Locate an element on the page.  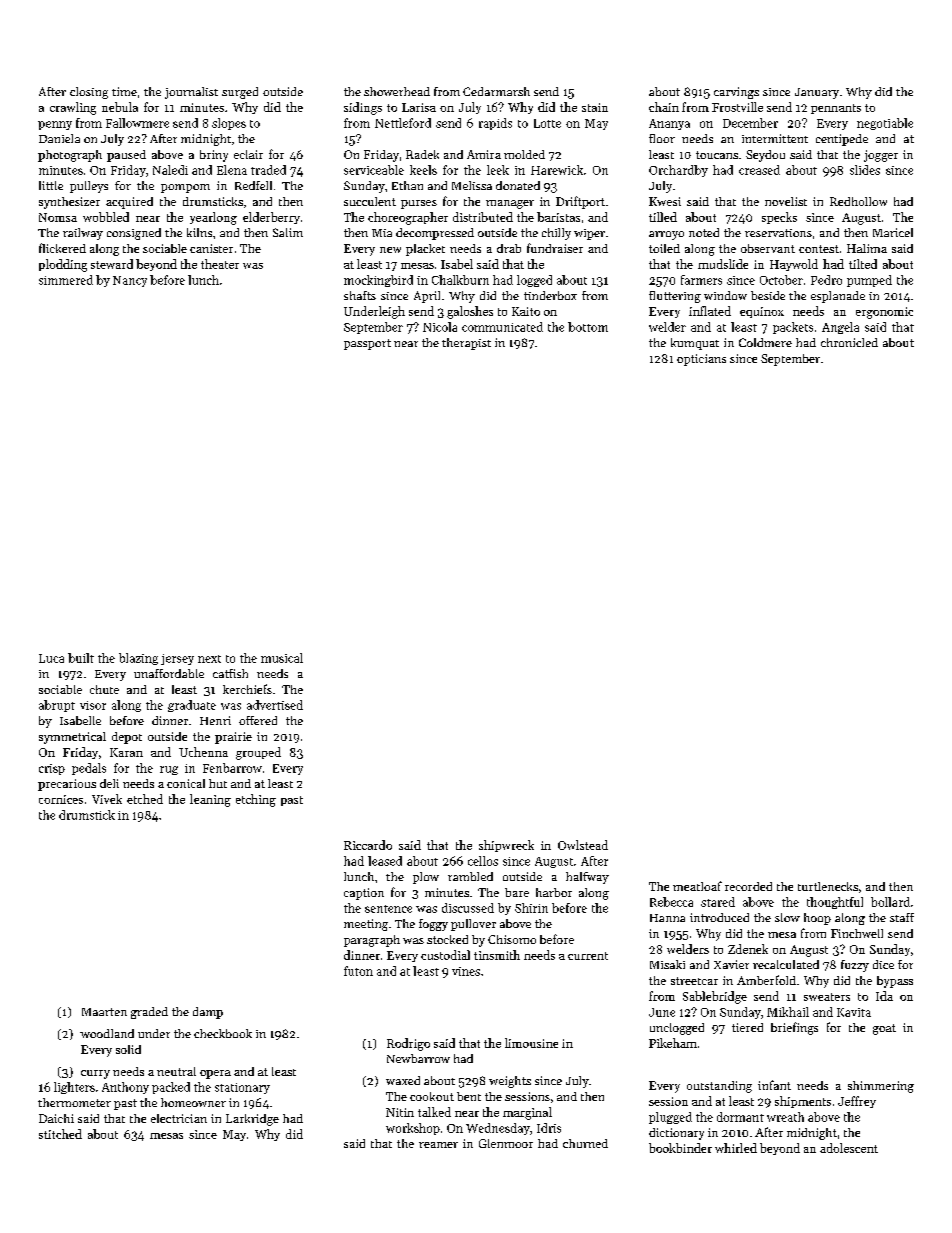
traded is located at coordinates (268, 170).
